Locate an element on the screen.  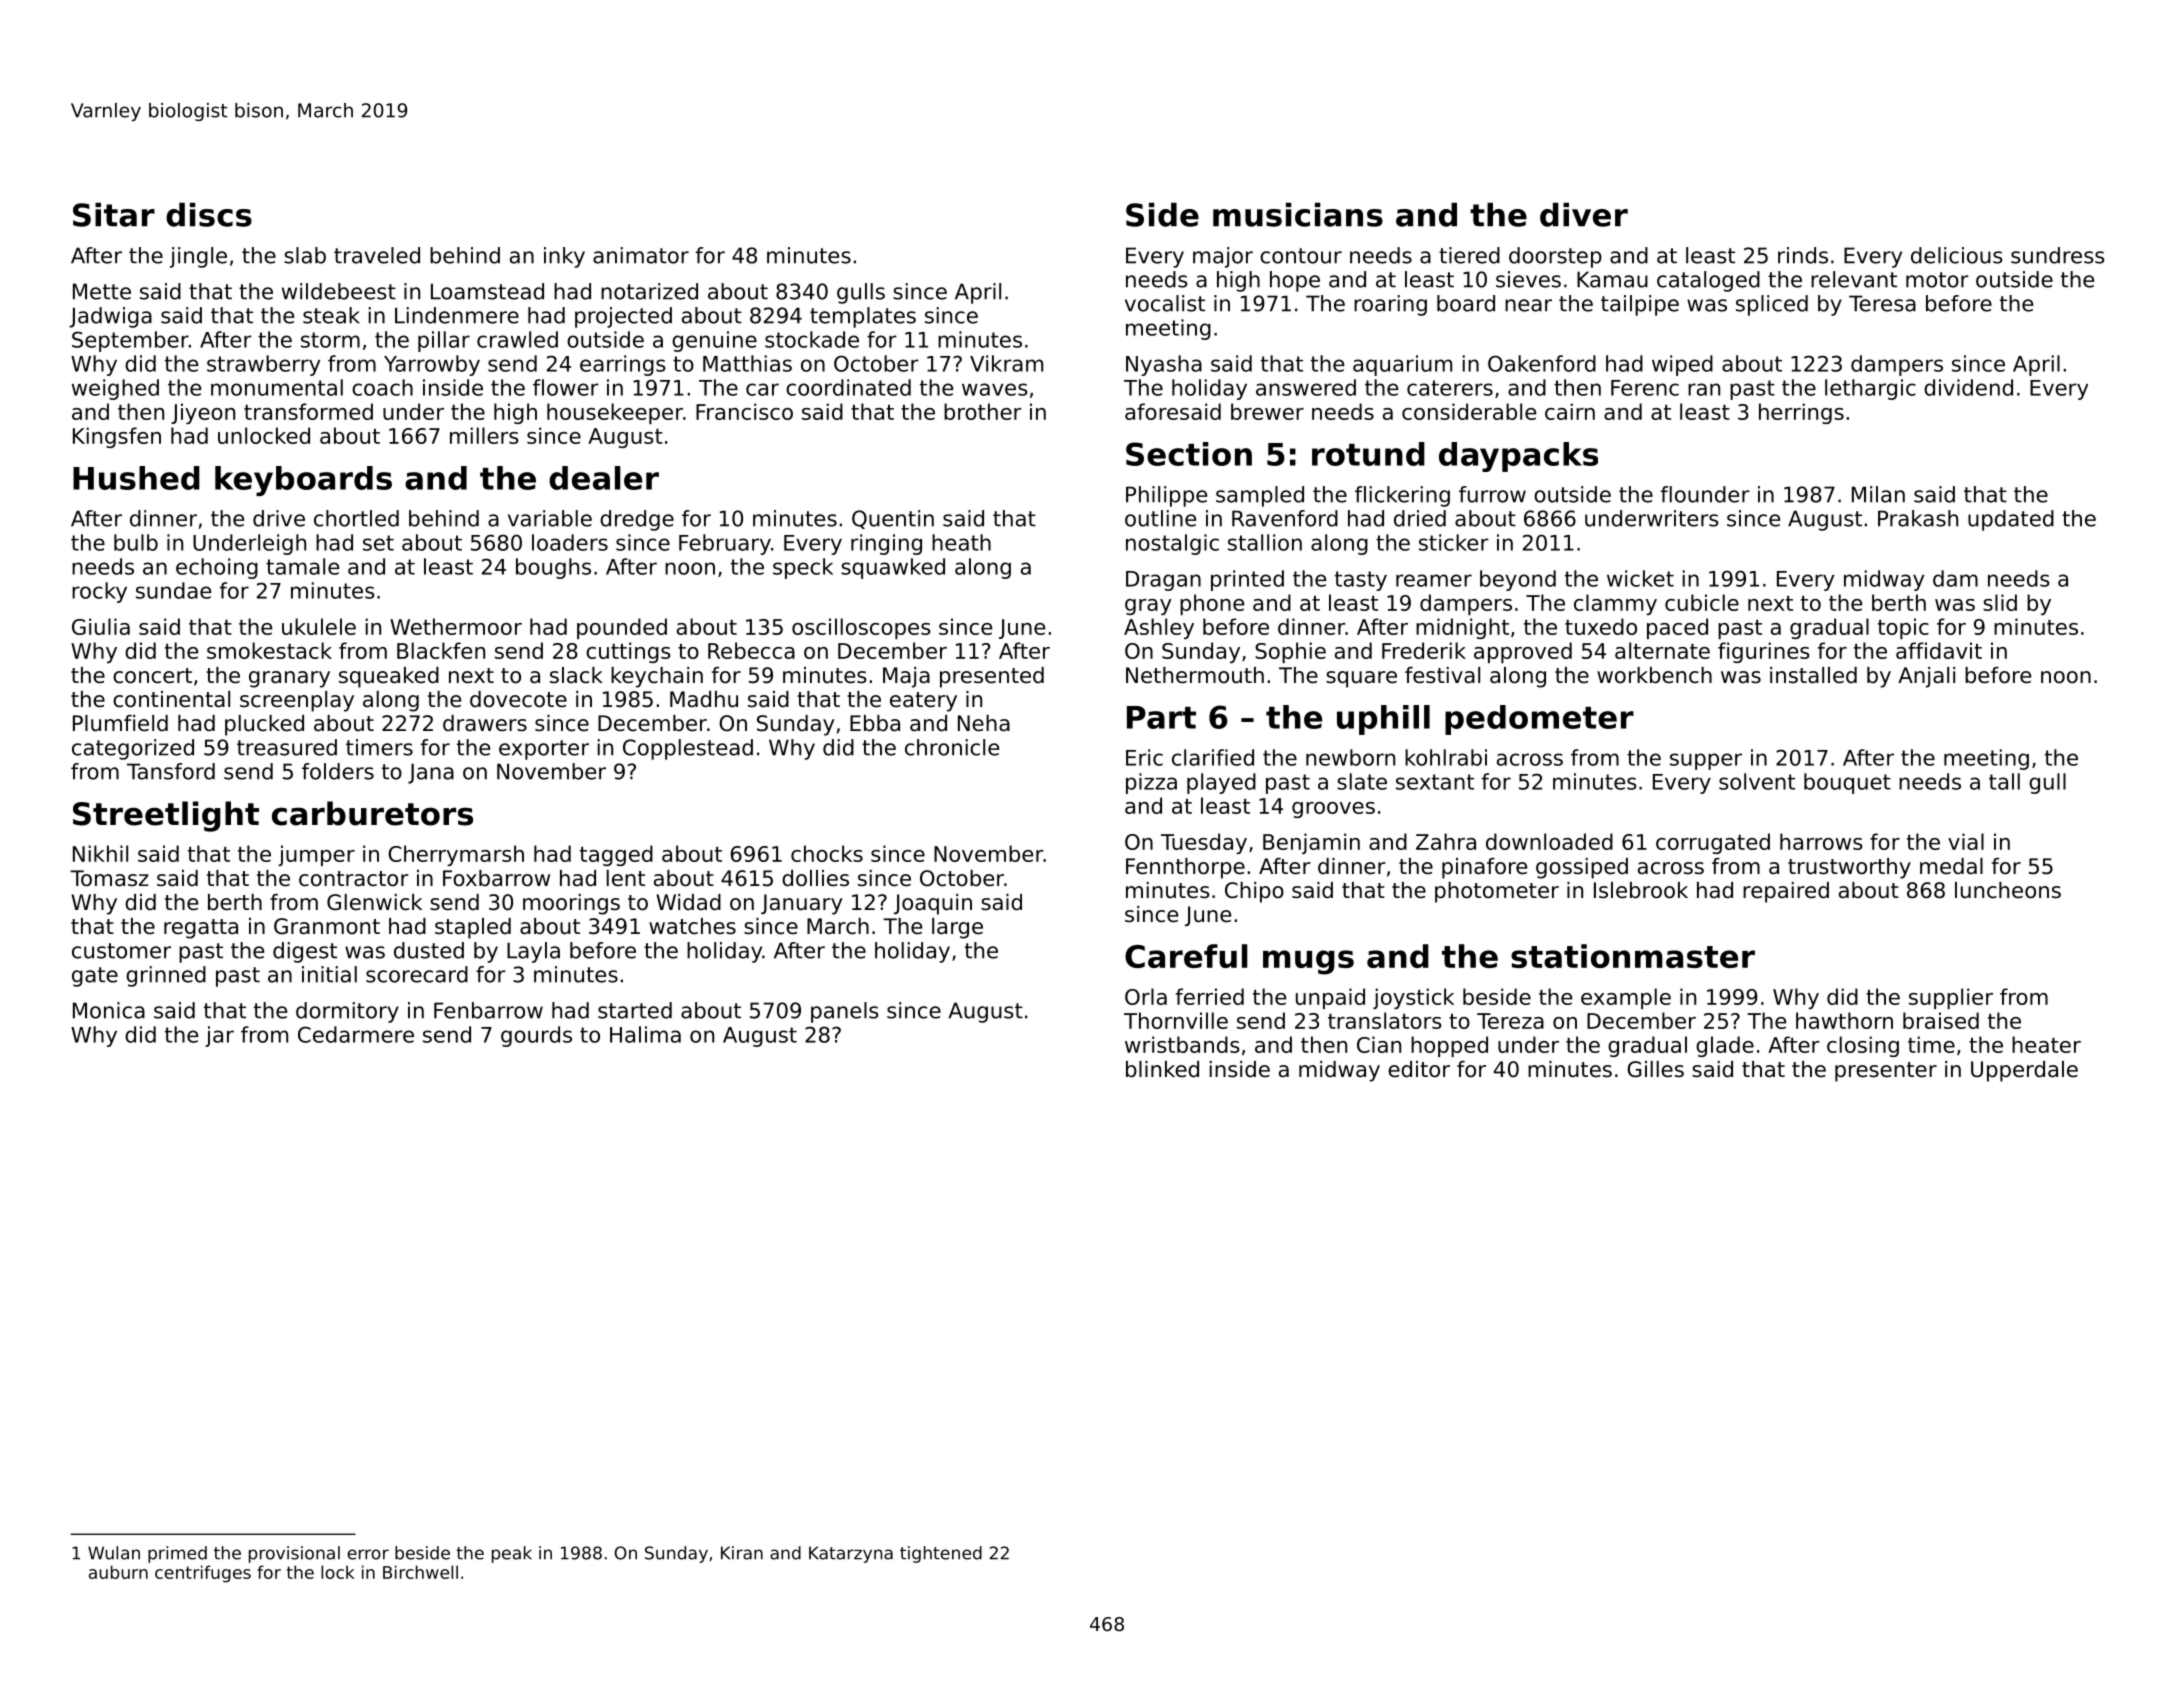
wiped is located at coordinates (1682, 365).
